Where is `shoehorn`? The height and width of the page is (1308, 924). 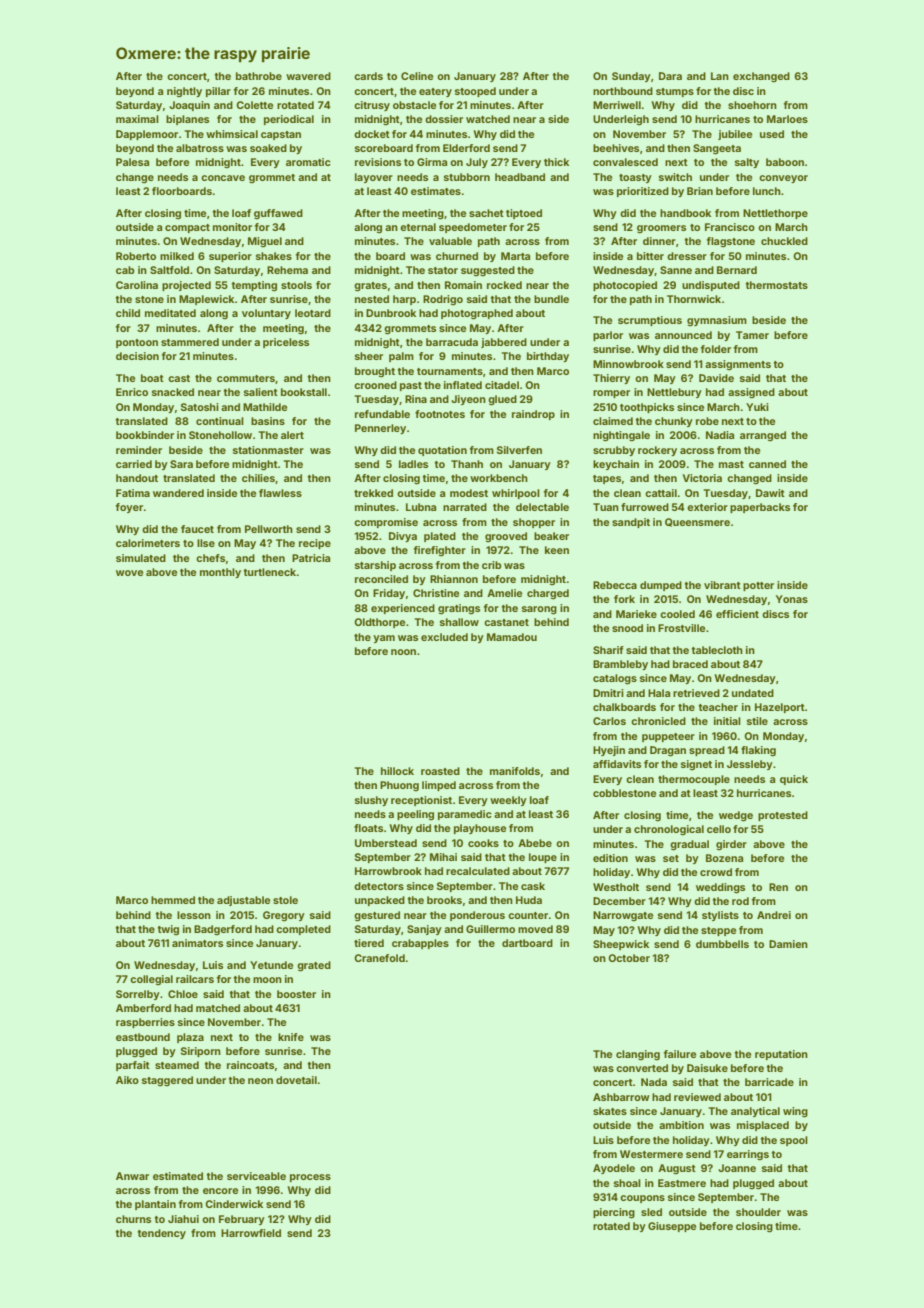 shoehorn is located at coordinates (752, 105).
